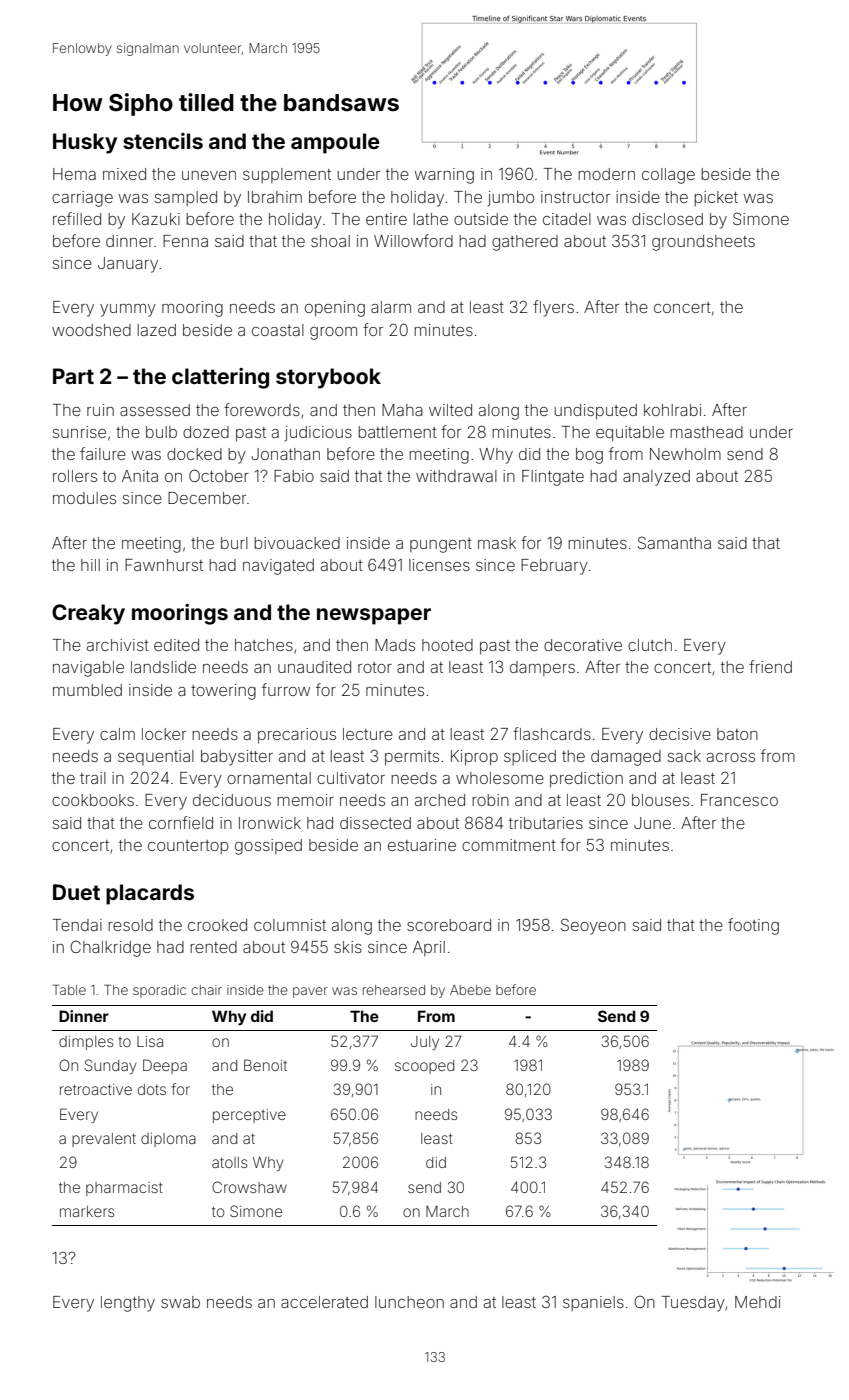 This image has height=1400, width=849. Describe the element at coordinates (402, 410) in the image. I see `Maha` at that location.
